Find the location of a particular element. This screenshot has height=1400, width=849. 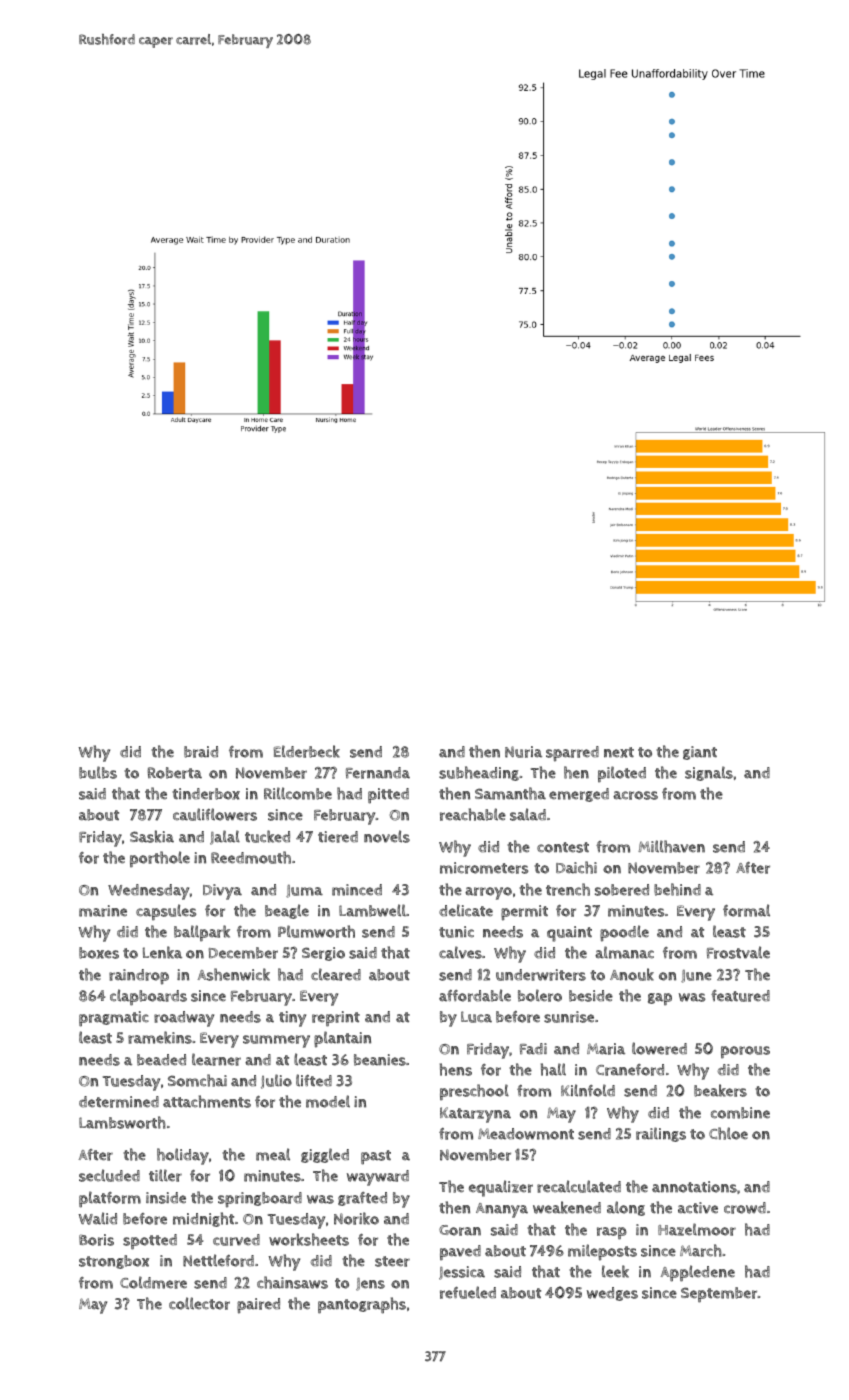

porous is located at coordinates (745, 1052).
